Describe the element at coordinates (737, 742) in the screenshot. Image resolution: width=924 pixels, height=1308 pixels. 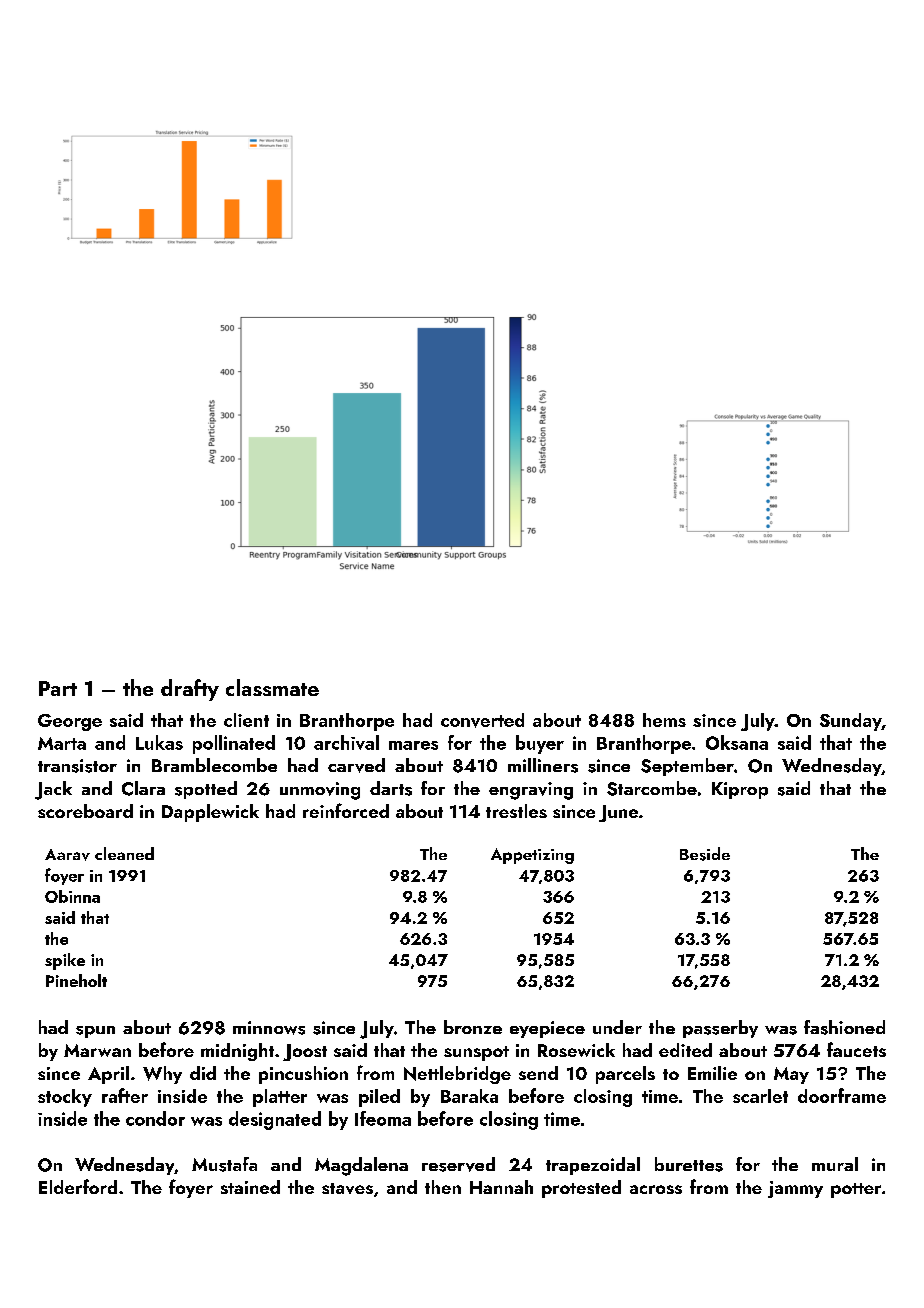
I see `Oksana` at that location.
